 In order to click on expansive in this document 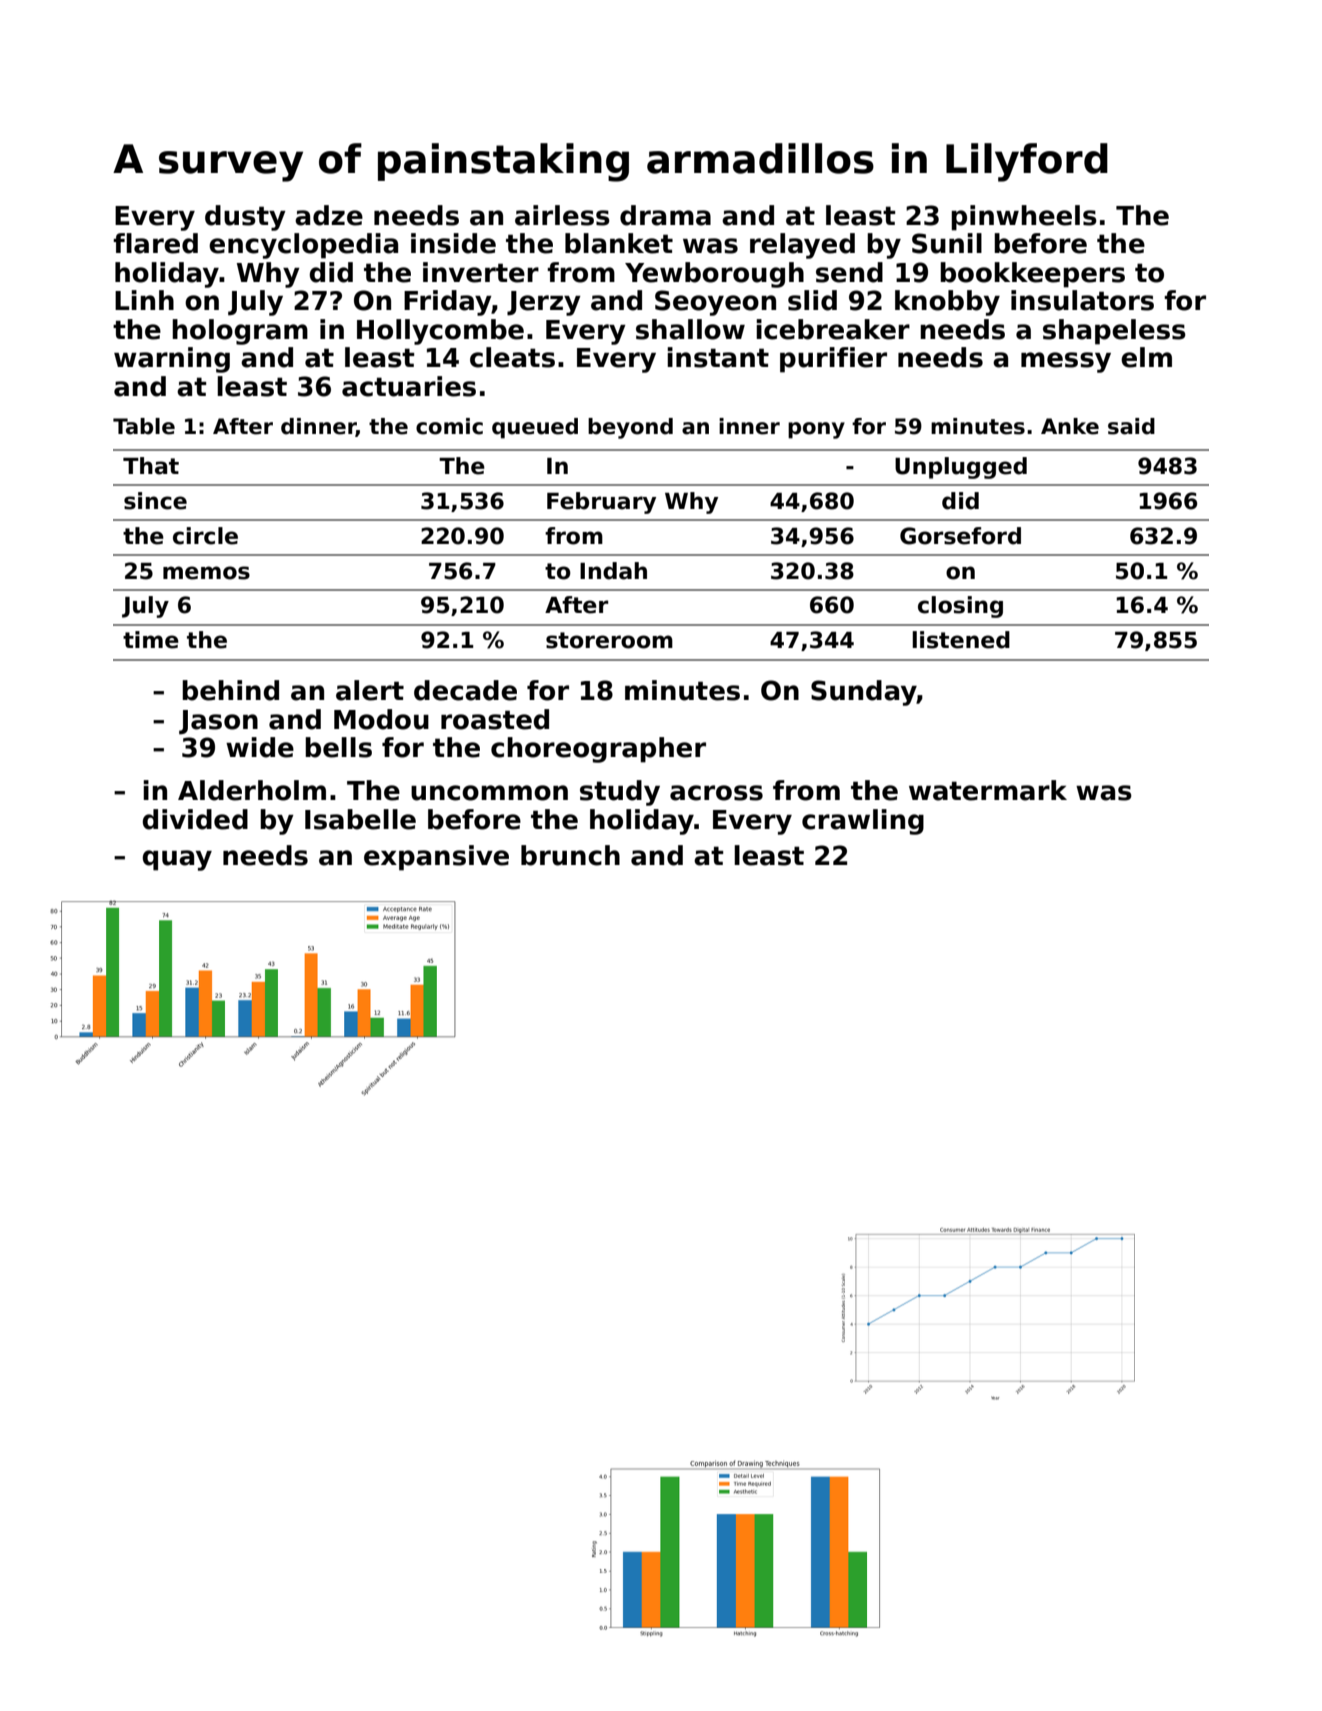, I will do `click(436, 858)`.
